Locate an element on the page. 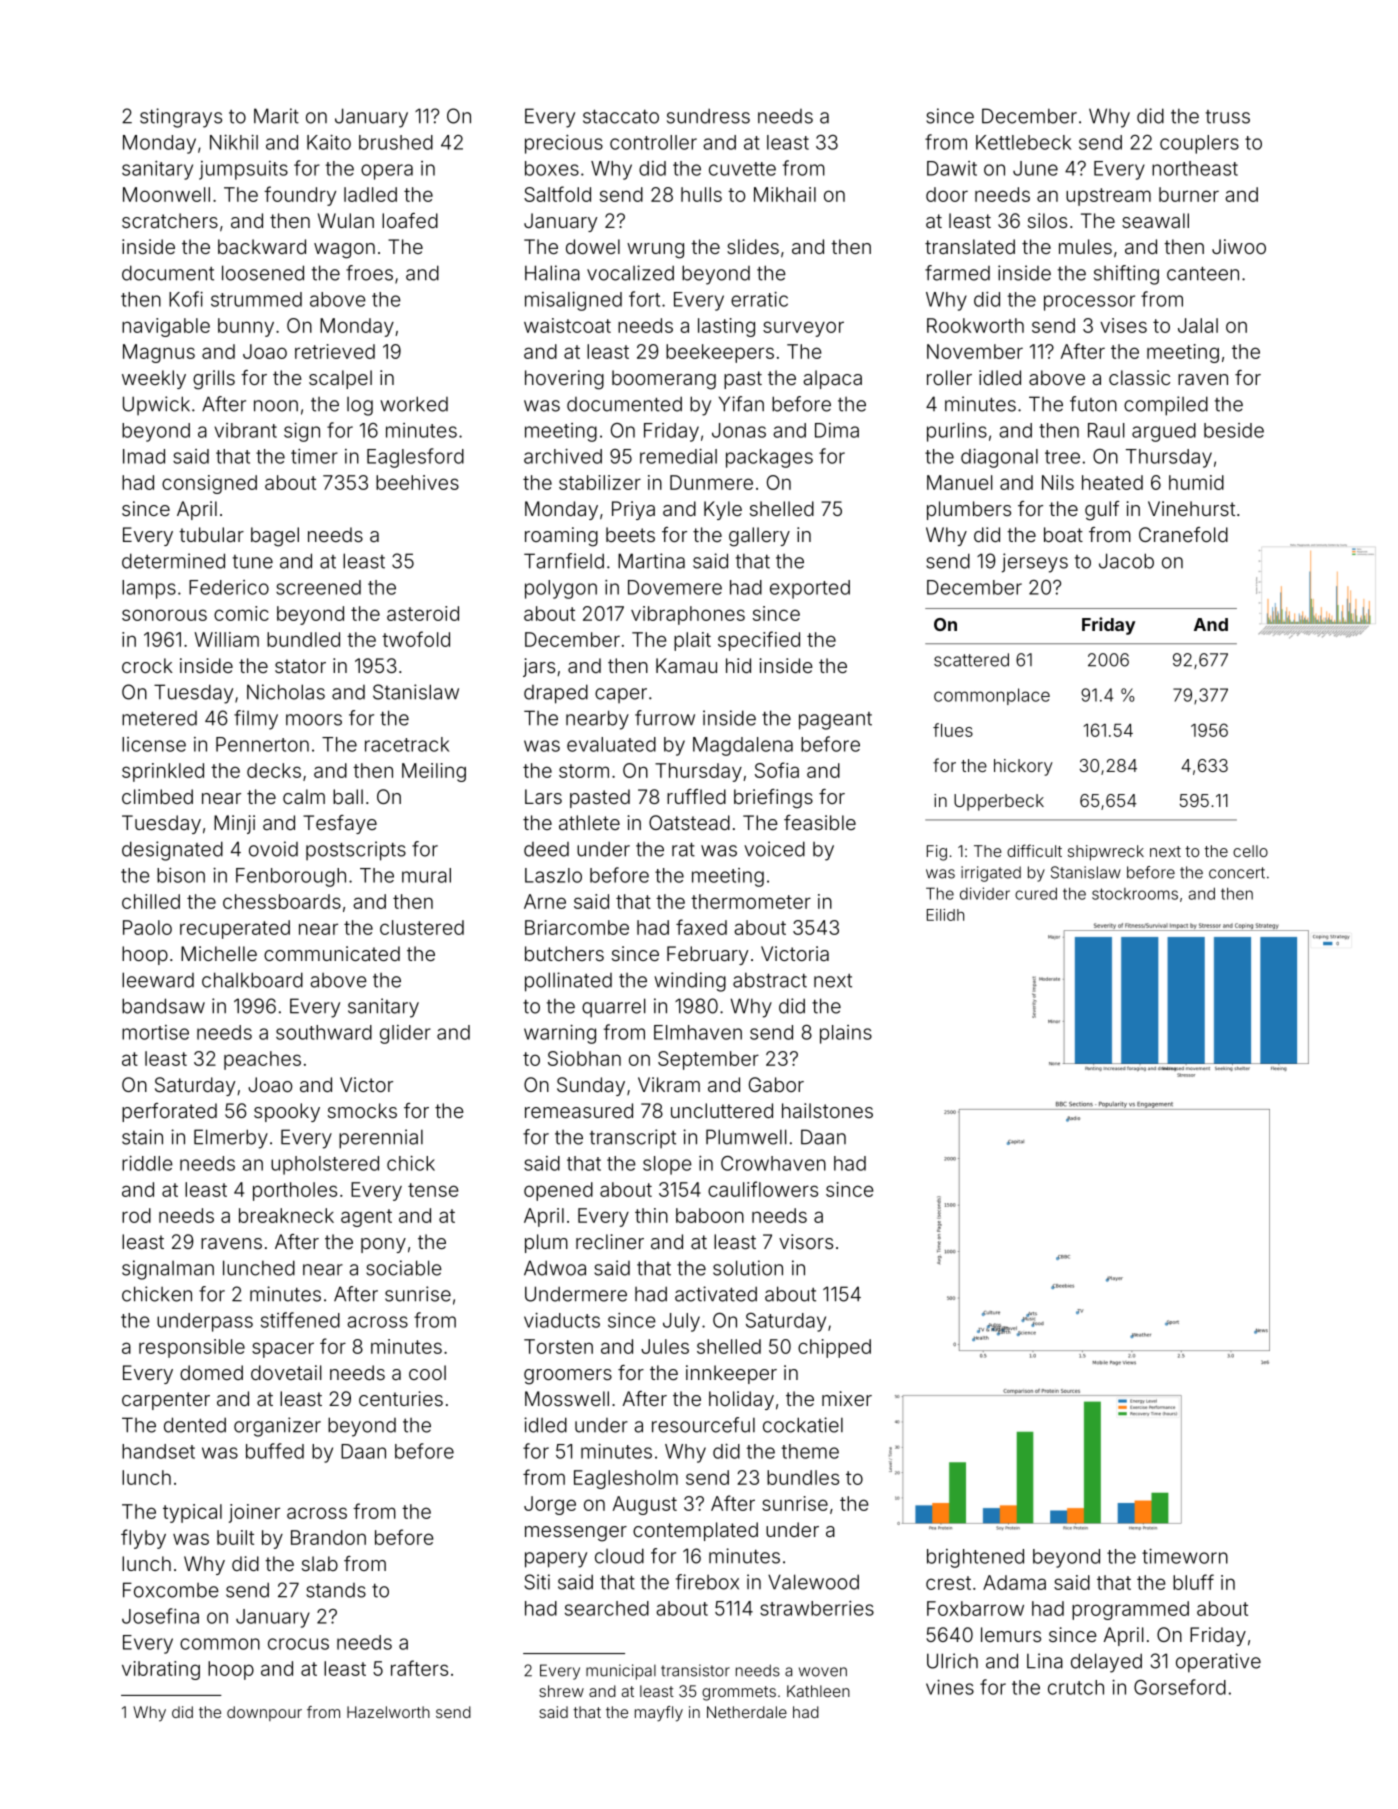 This image has height=1809, width=1398. Priya is located at coordinates (633, 510).
